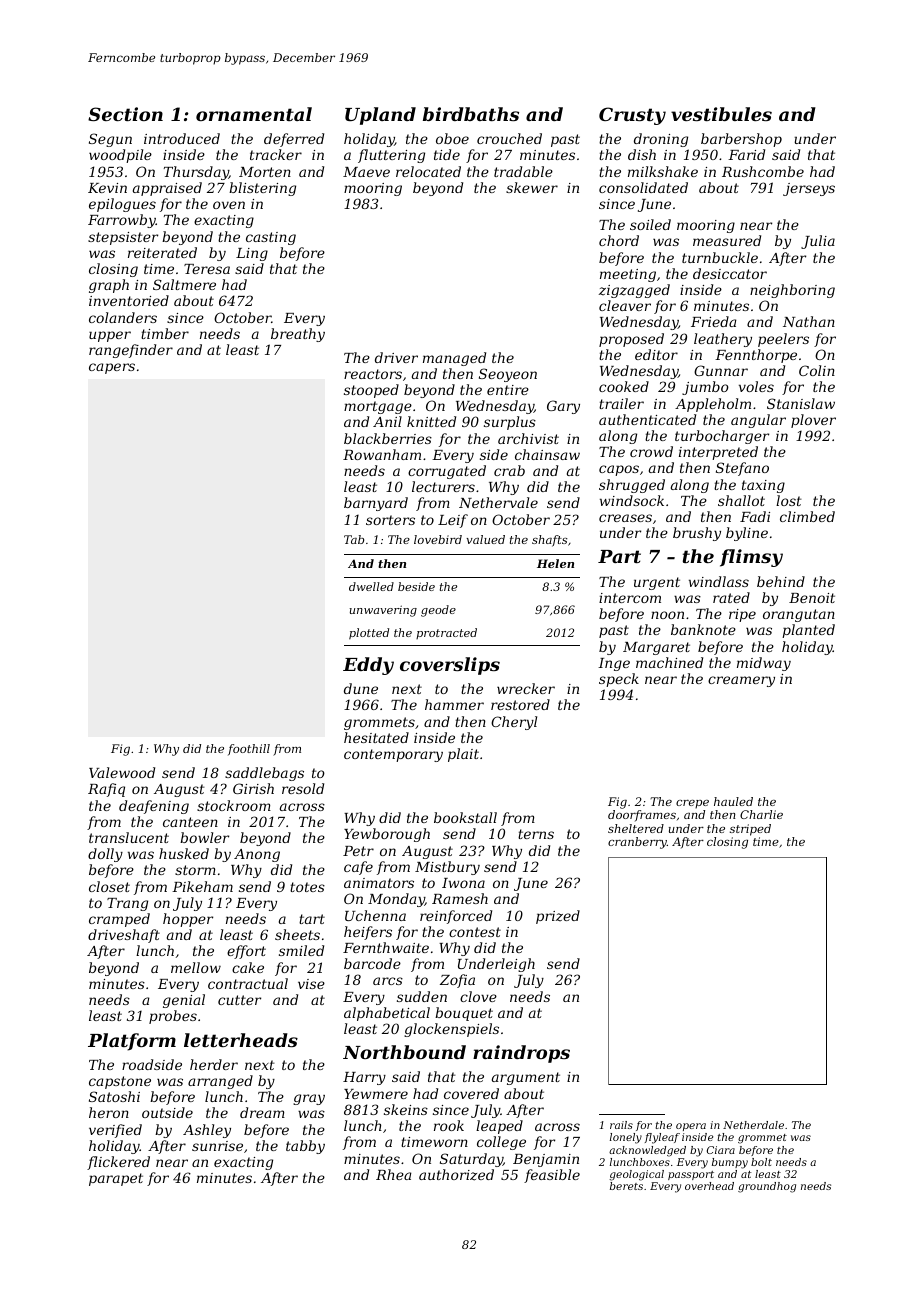  I want to click on climbed, so click(807, 516).
